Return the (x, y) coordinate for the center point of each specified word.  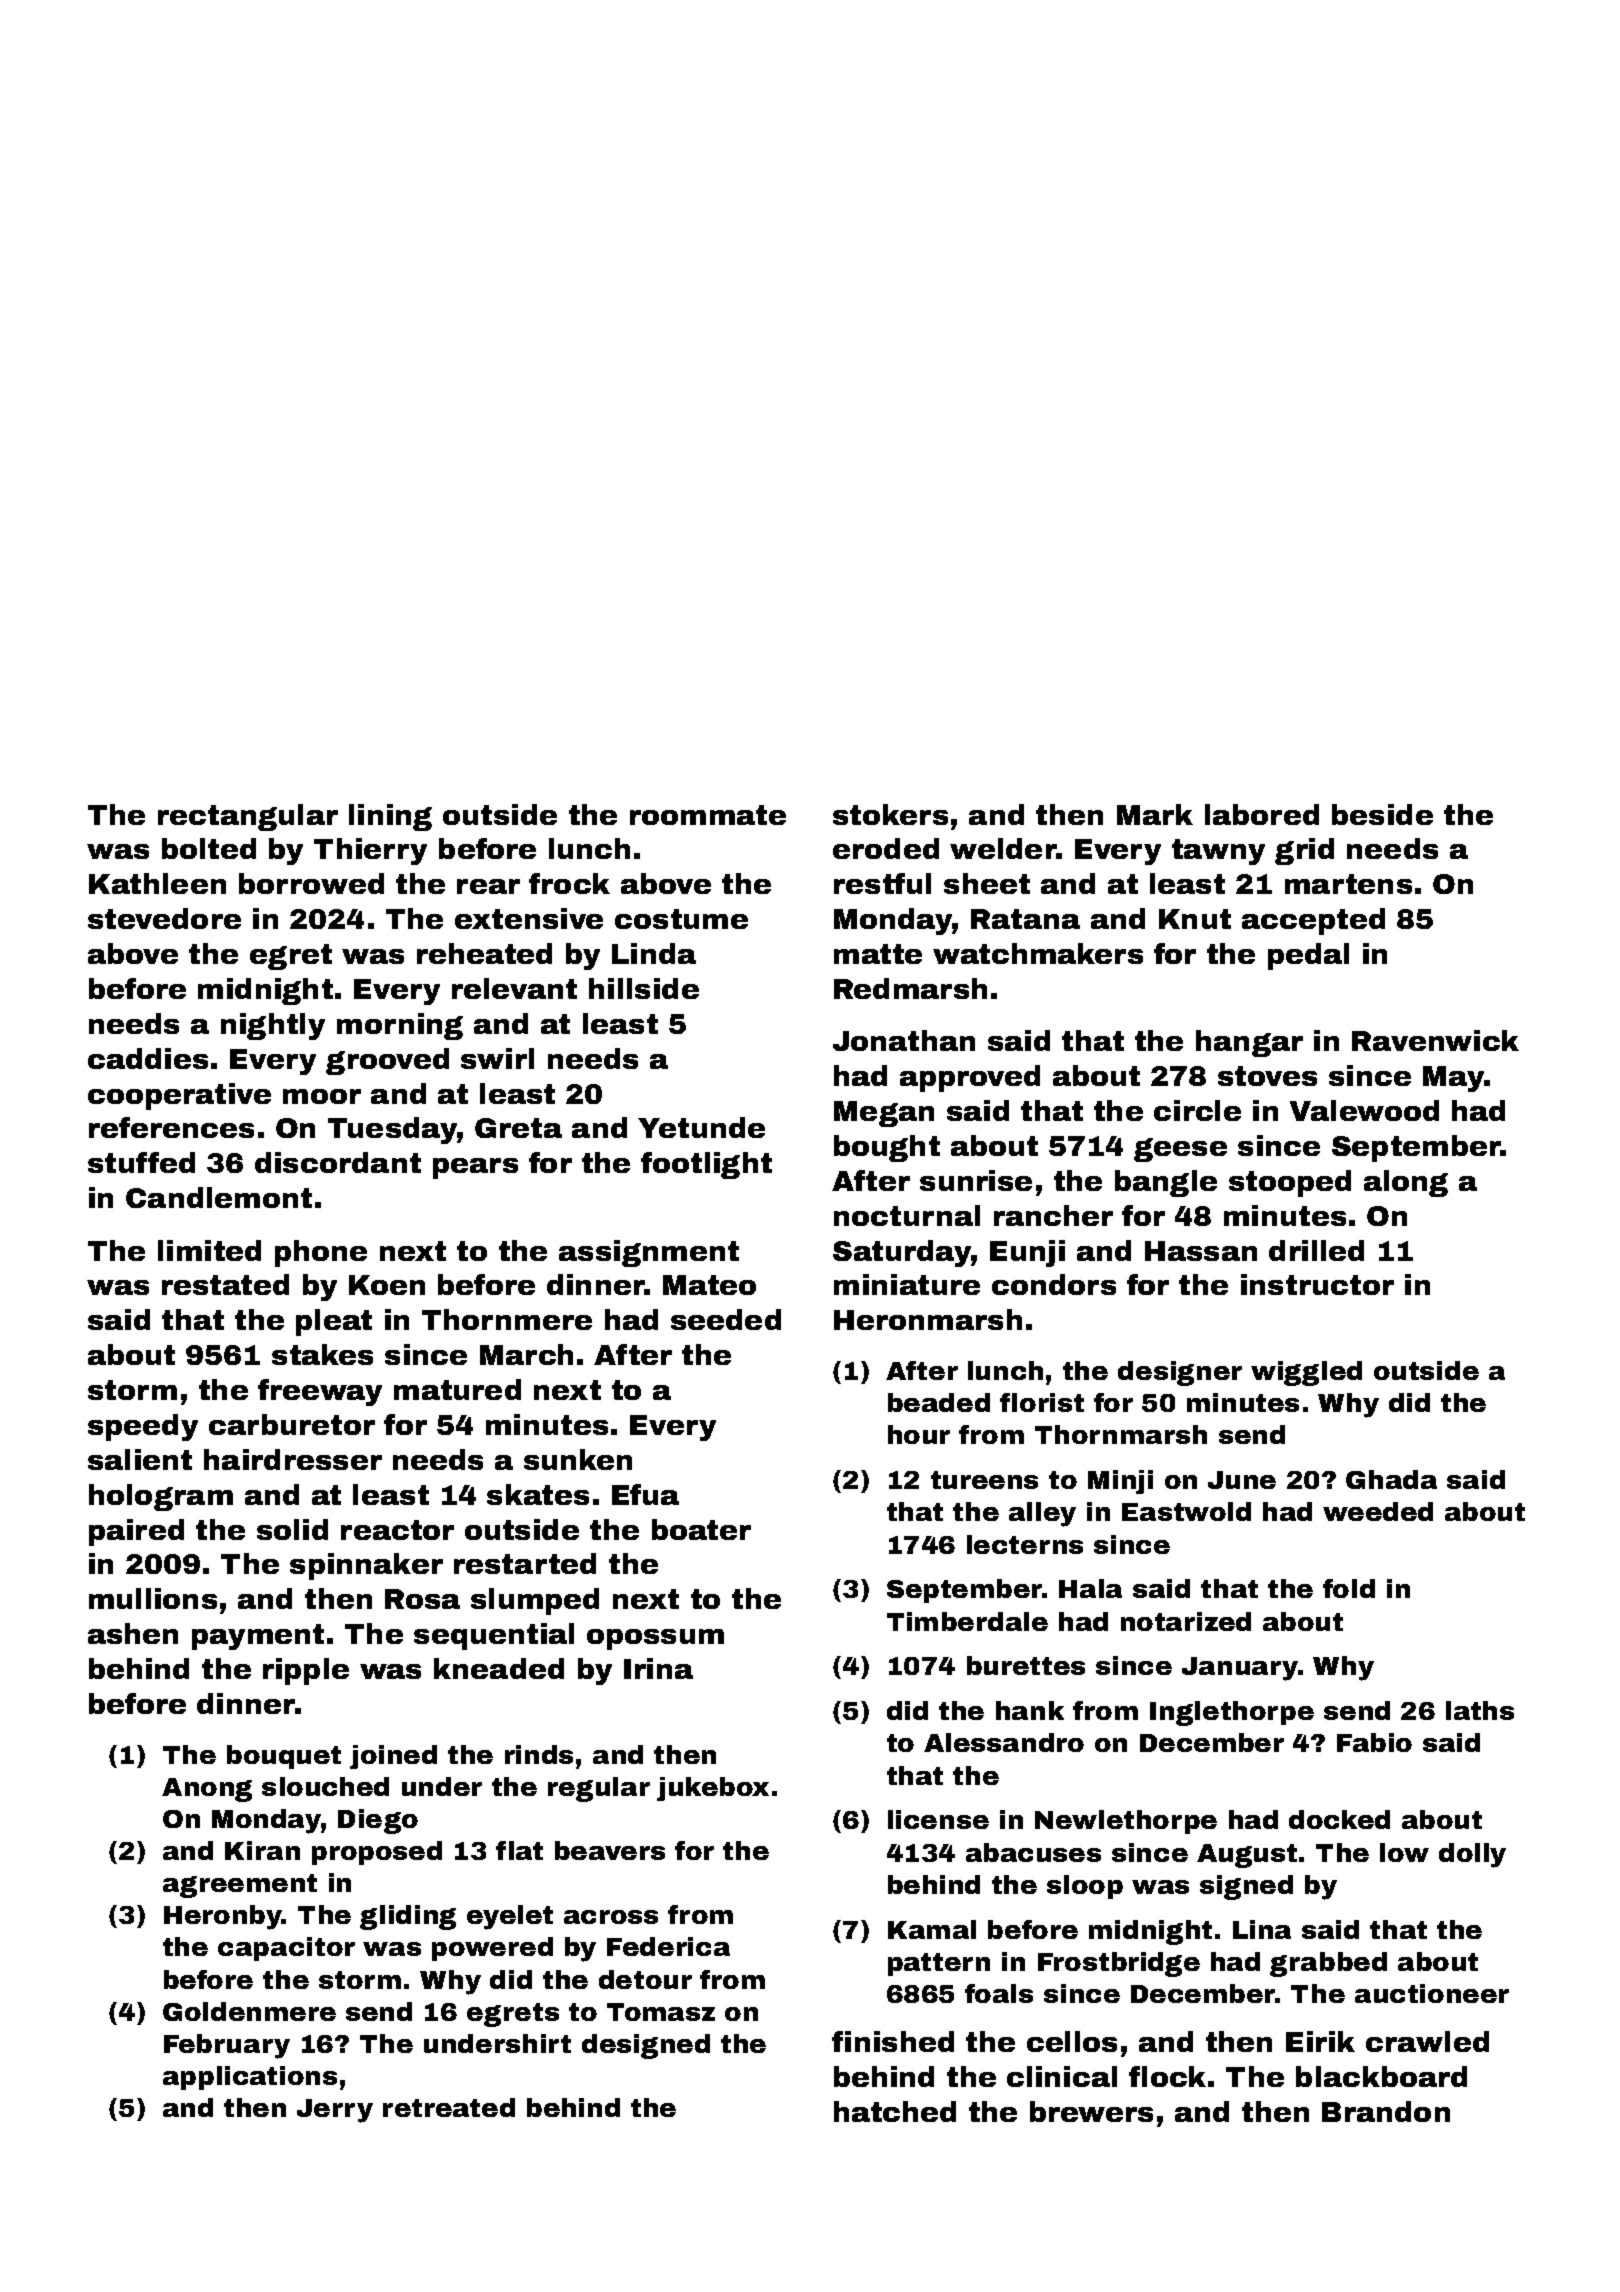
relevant (514, 988)
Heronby (223, 1917)
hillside (644, 988)
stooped (1290, 1183)
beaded (939, 1402)
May (1454, 1079)
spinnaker (366, 1566)
